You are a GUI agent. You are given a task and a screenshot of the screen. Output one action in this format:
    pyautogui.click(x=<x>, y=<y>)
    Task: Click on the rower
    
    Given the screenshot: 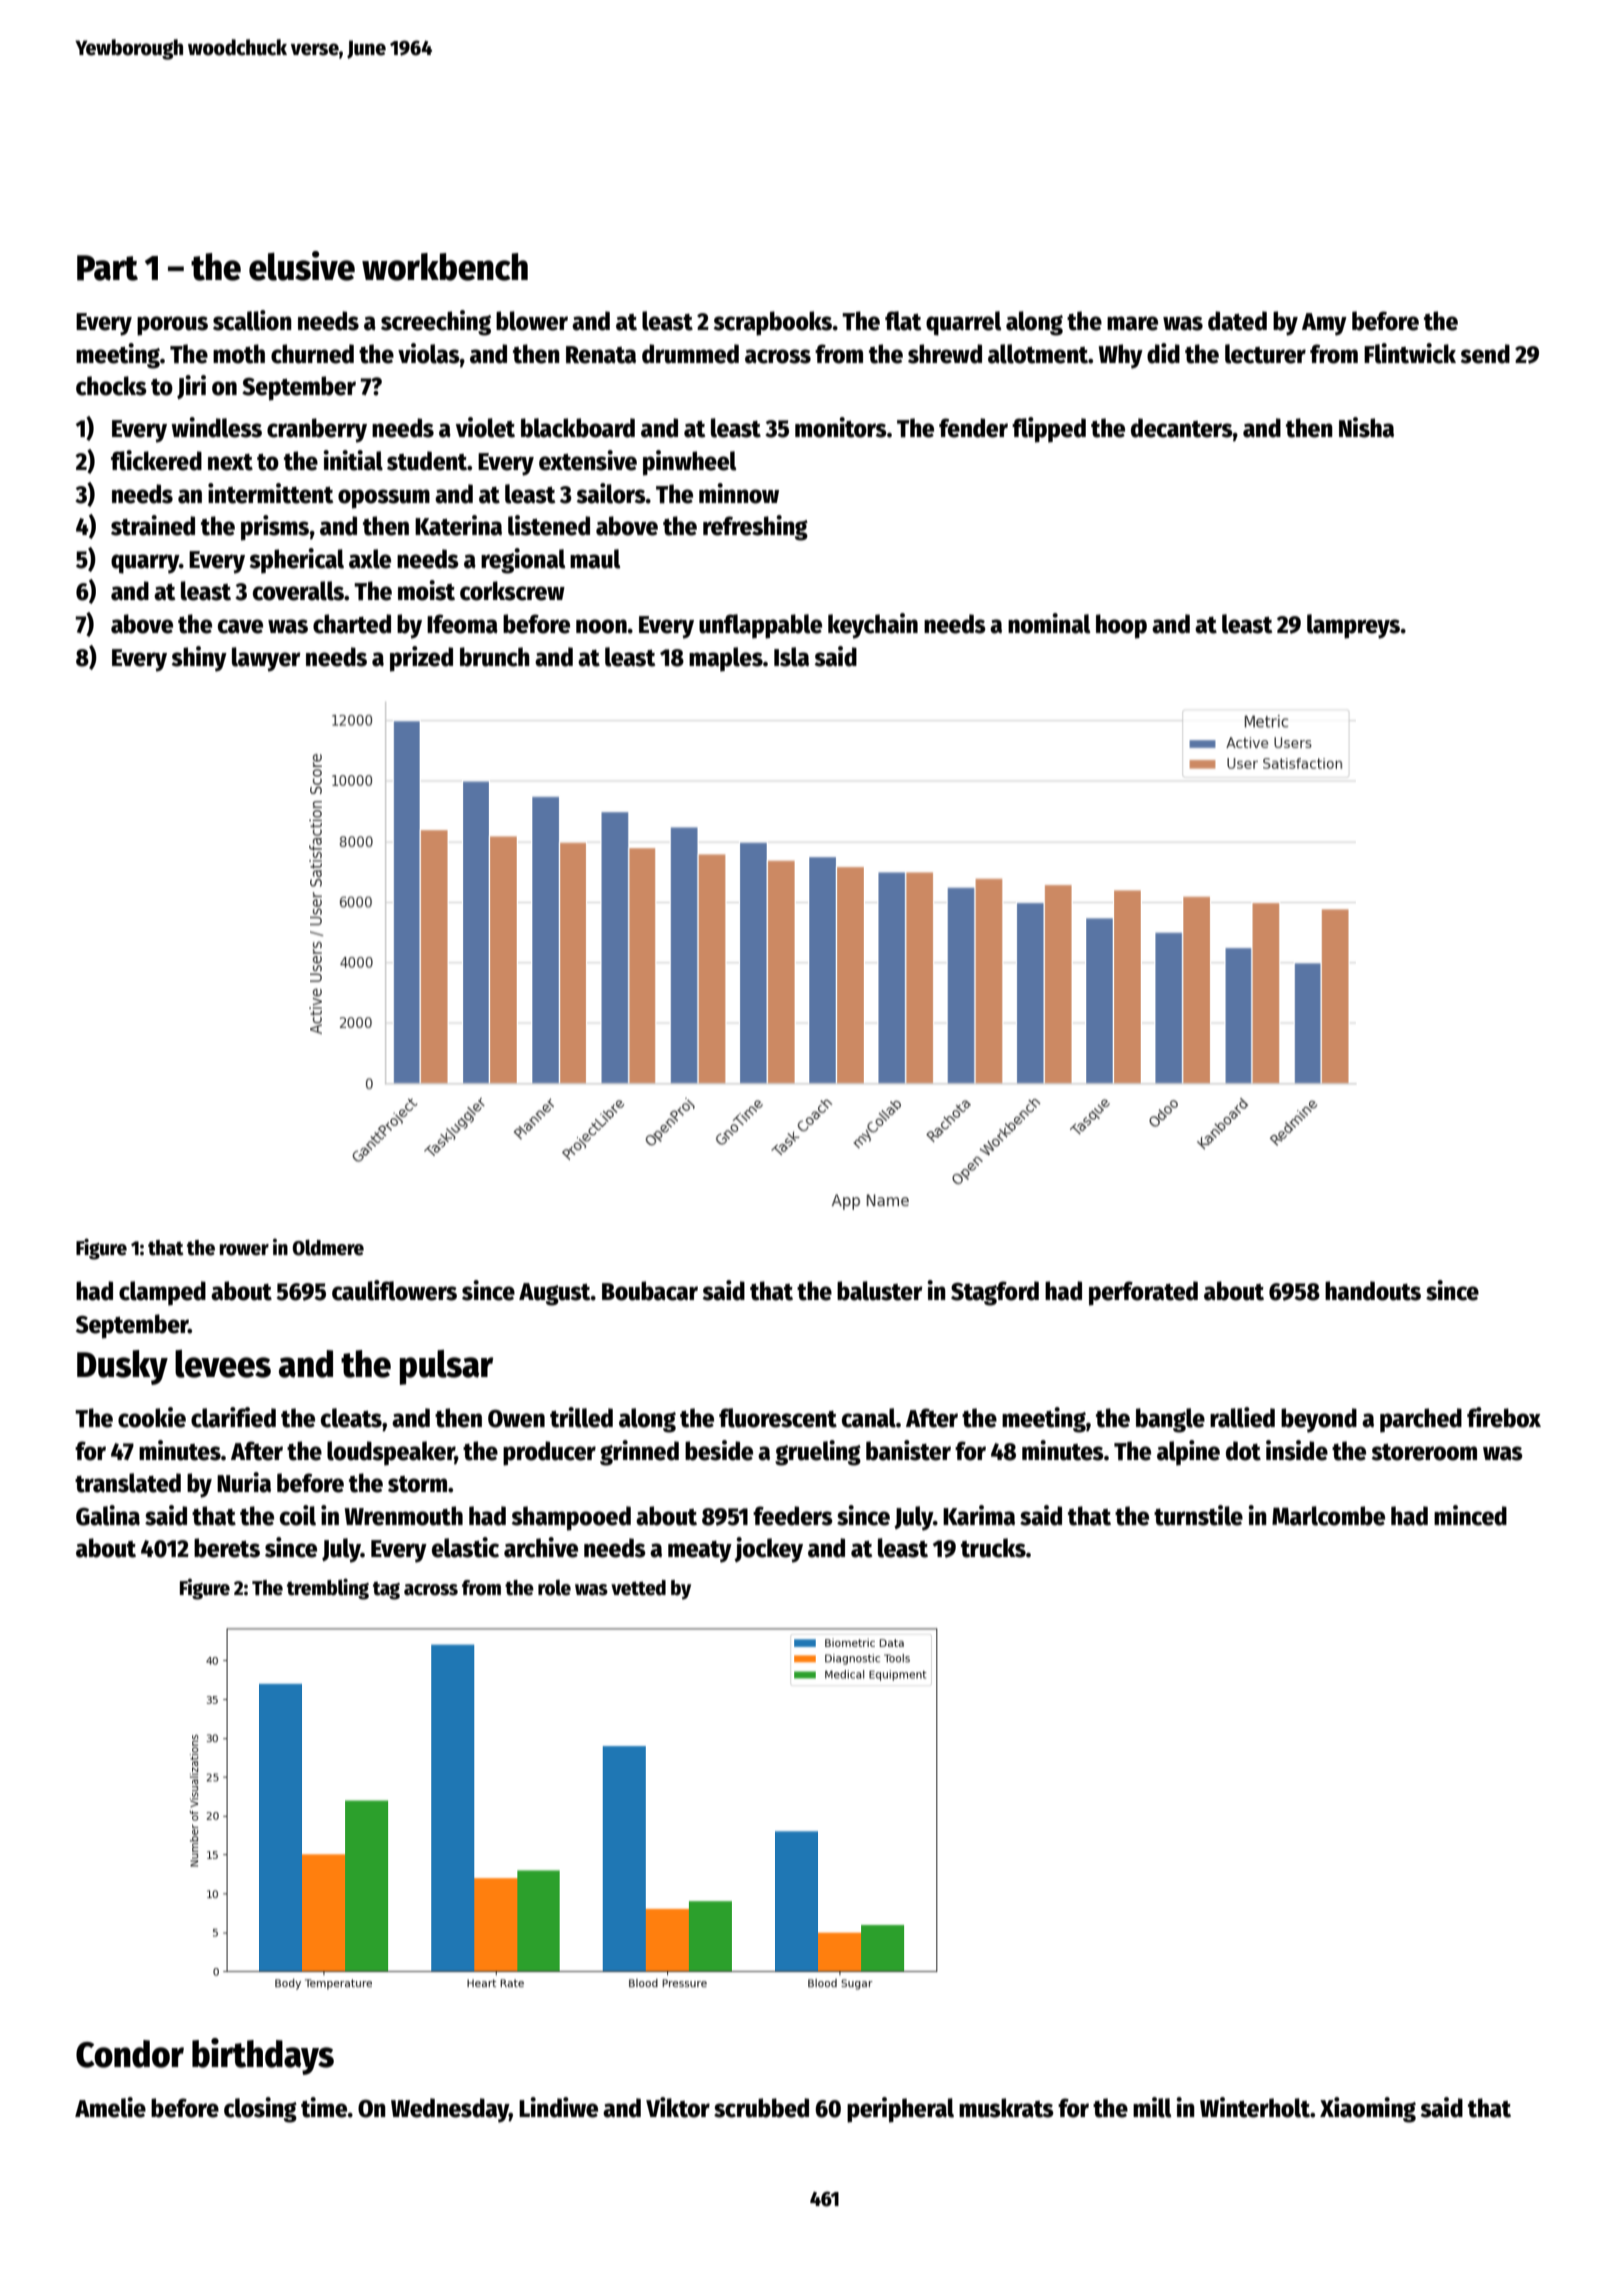 What is the action you would take?
    pyautogui.click(x=244, y=1250)
